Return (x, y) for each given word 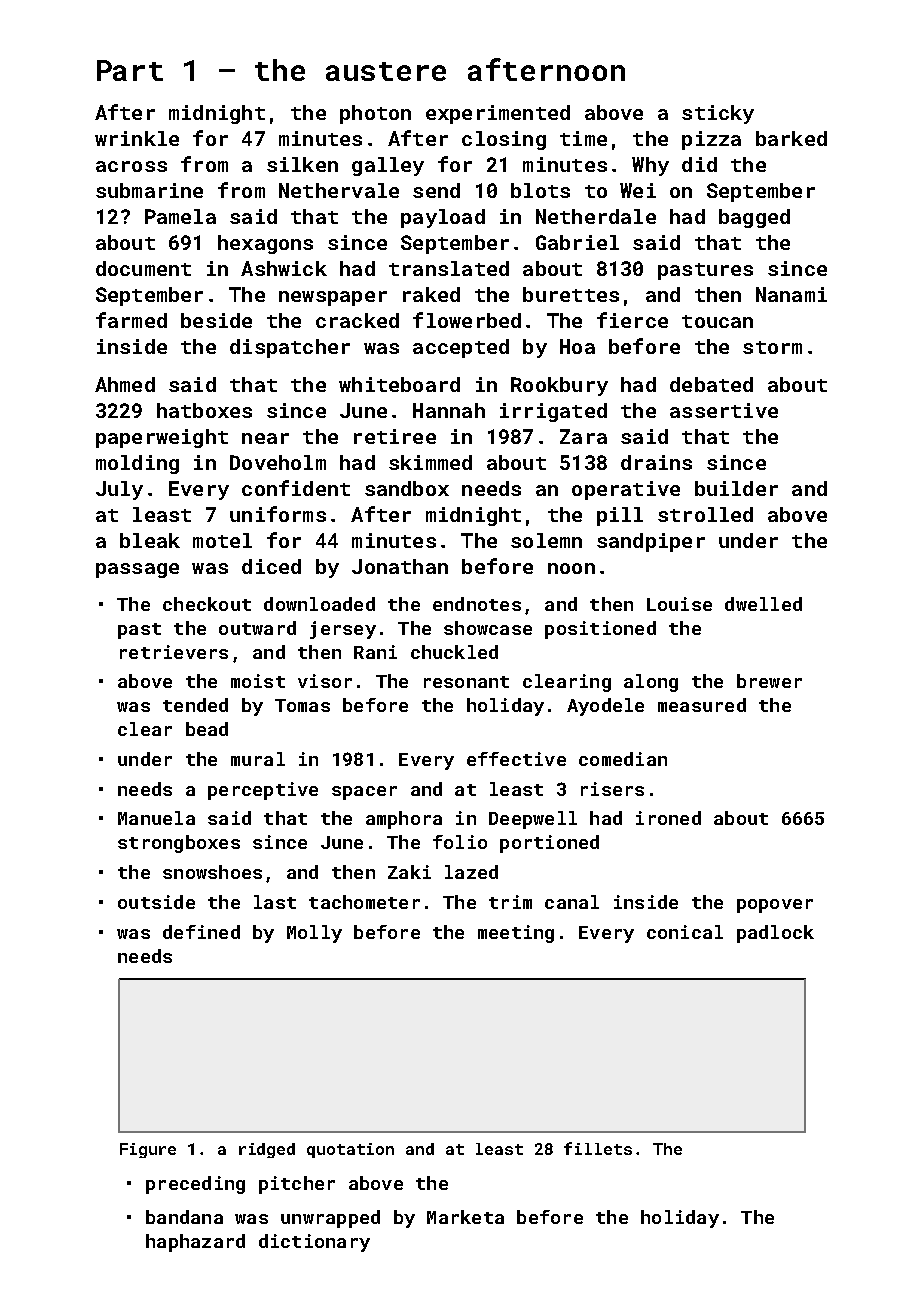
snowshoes (212, 872)
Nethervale (339, 190)
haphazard (195, 1243)
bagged (754, 218)
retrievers (174, 652)
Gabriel (577, 242)
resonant (466, 682)
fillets (598, 1148)
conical (685, 932)
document (143, 268)
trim (510, 902)
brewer (769, 681)
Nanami (791, 294)
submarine (149, 190)
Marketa (465, 1217)
